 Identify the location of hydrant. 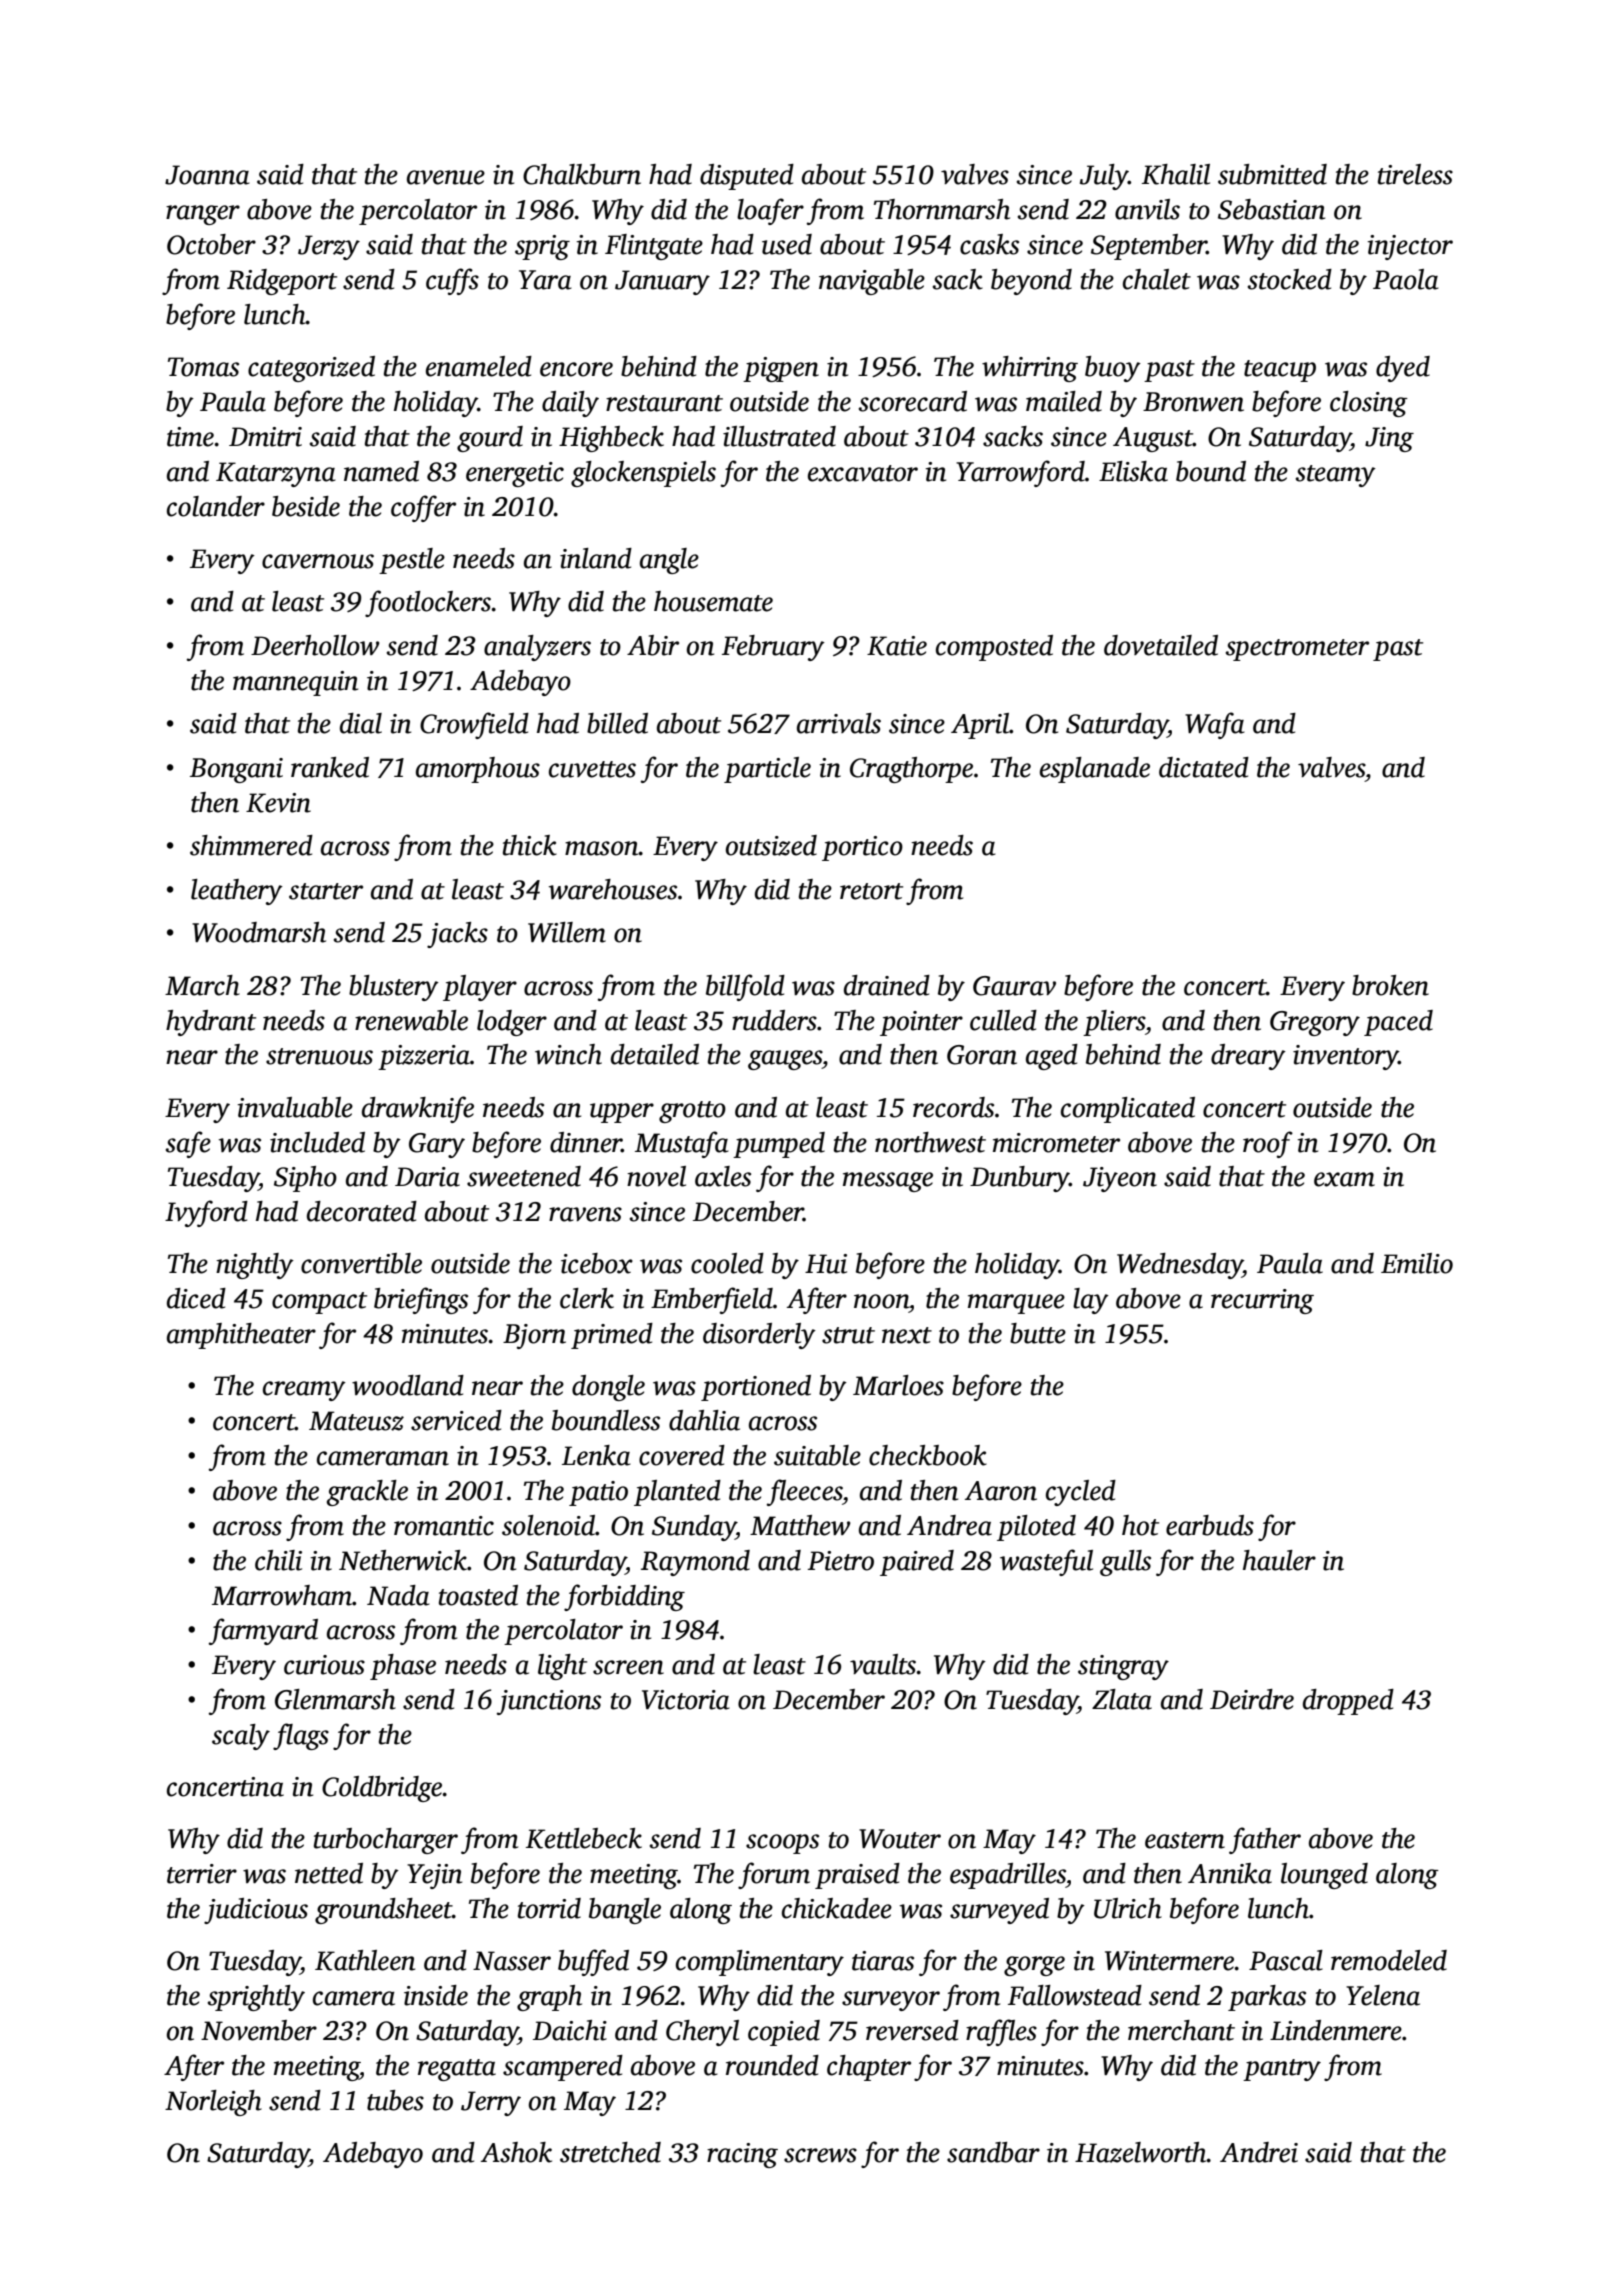
(211, 1023).
